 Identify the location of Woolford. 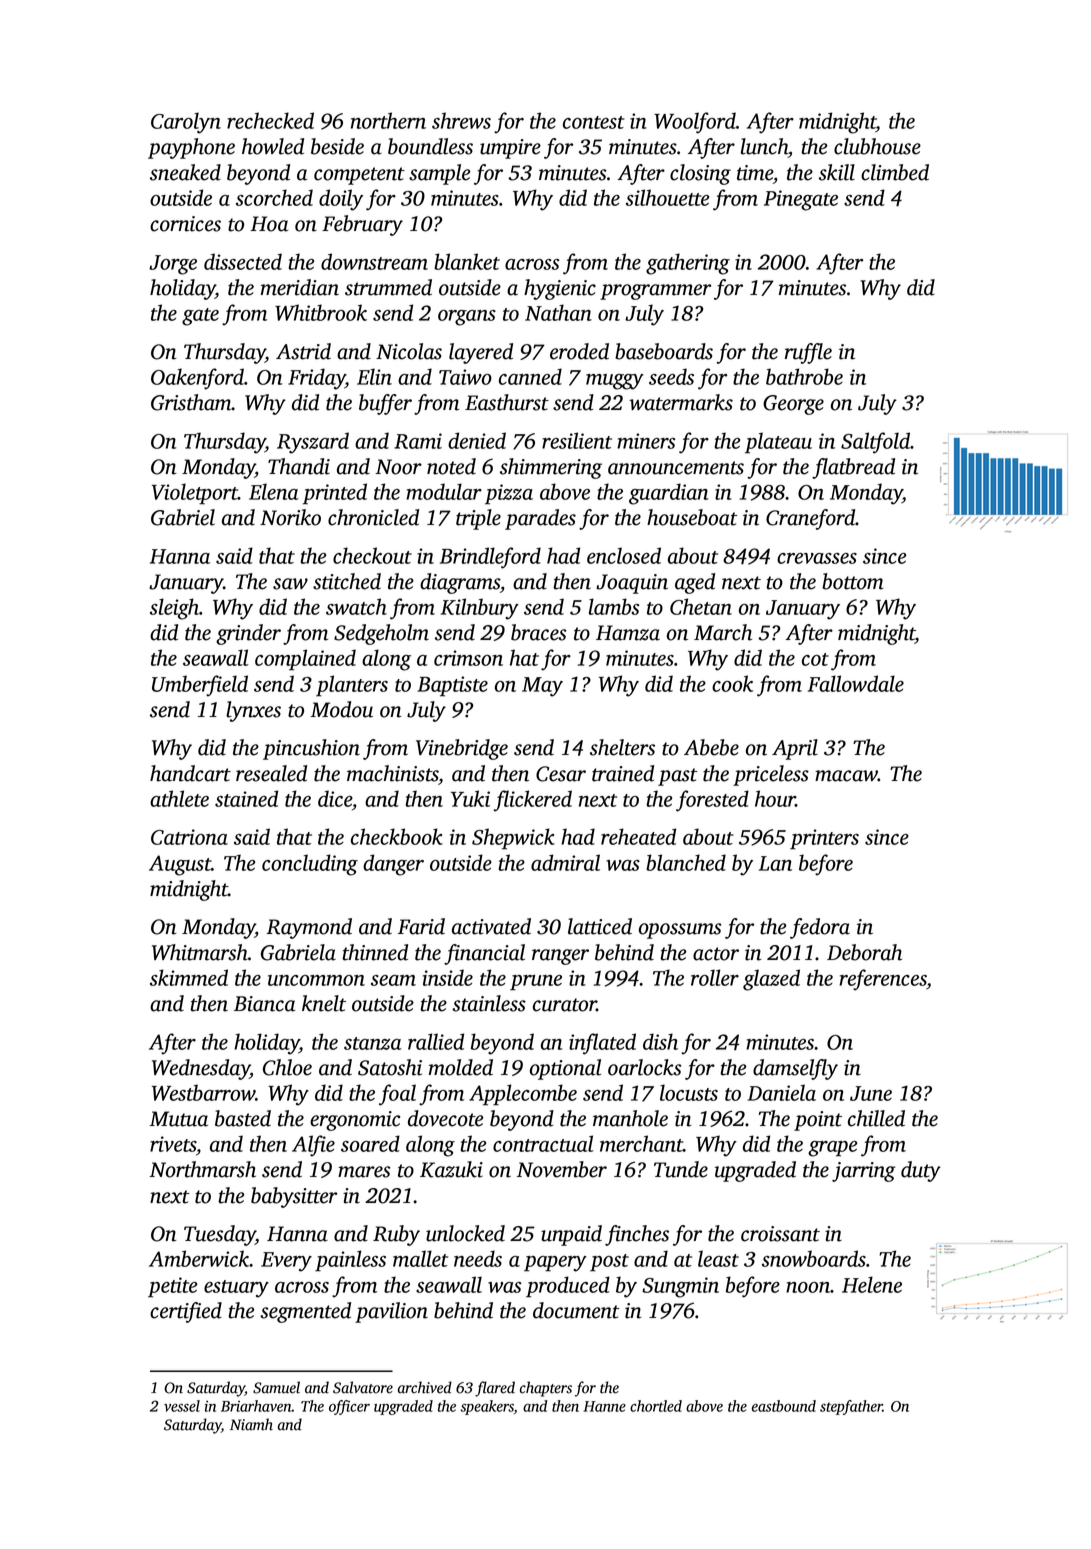
(695, 123).
